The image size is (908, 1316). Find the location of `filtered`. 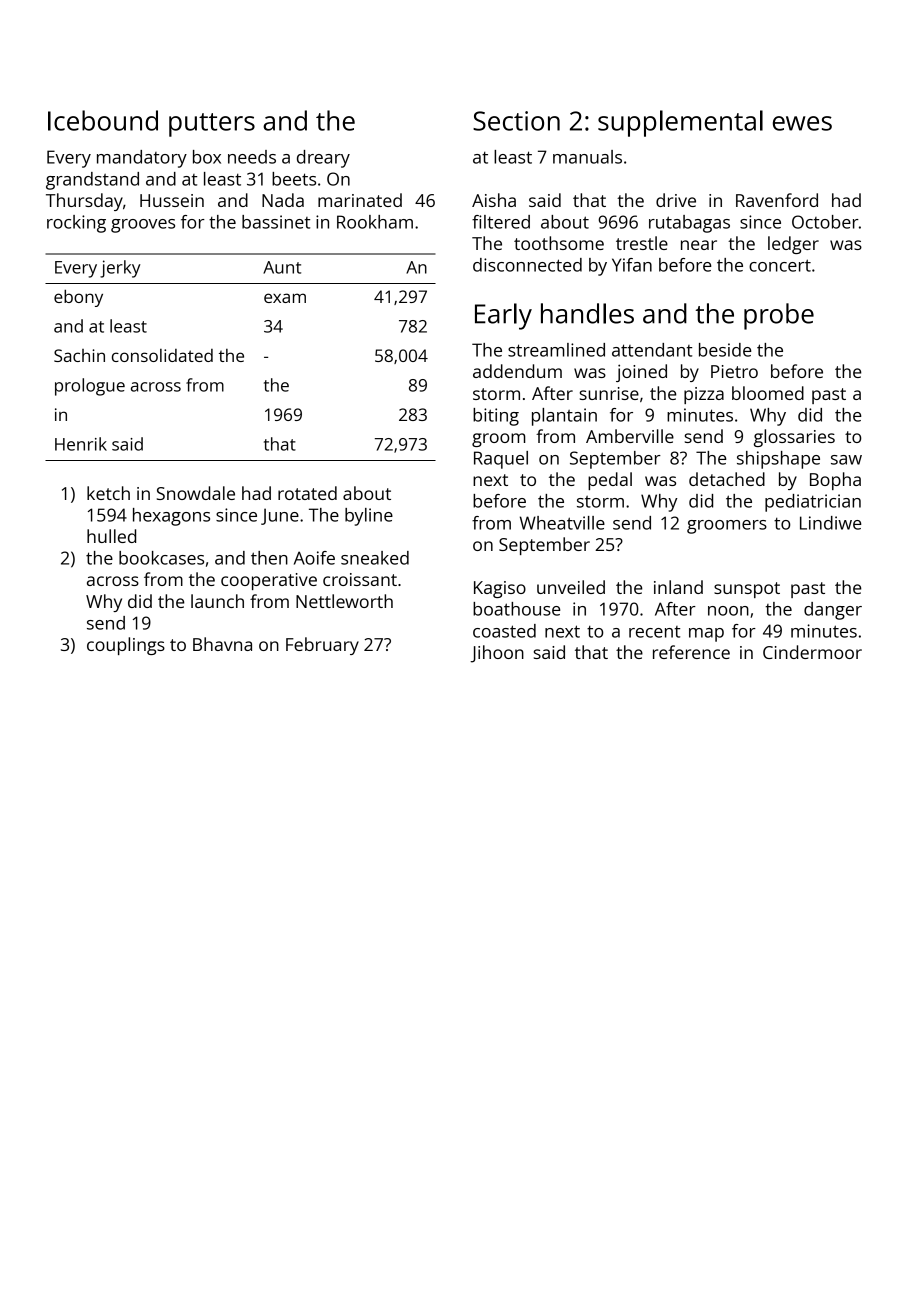

filtered is located at coordinates (501, 222).
